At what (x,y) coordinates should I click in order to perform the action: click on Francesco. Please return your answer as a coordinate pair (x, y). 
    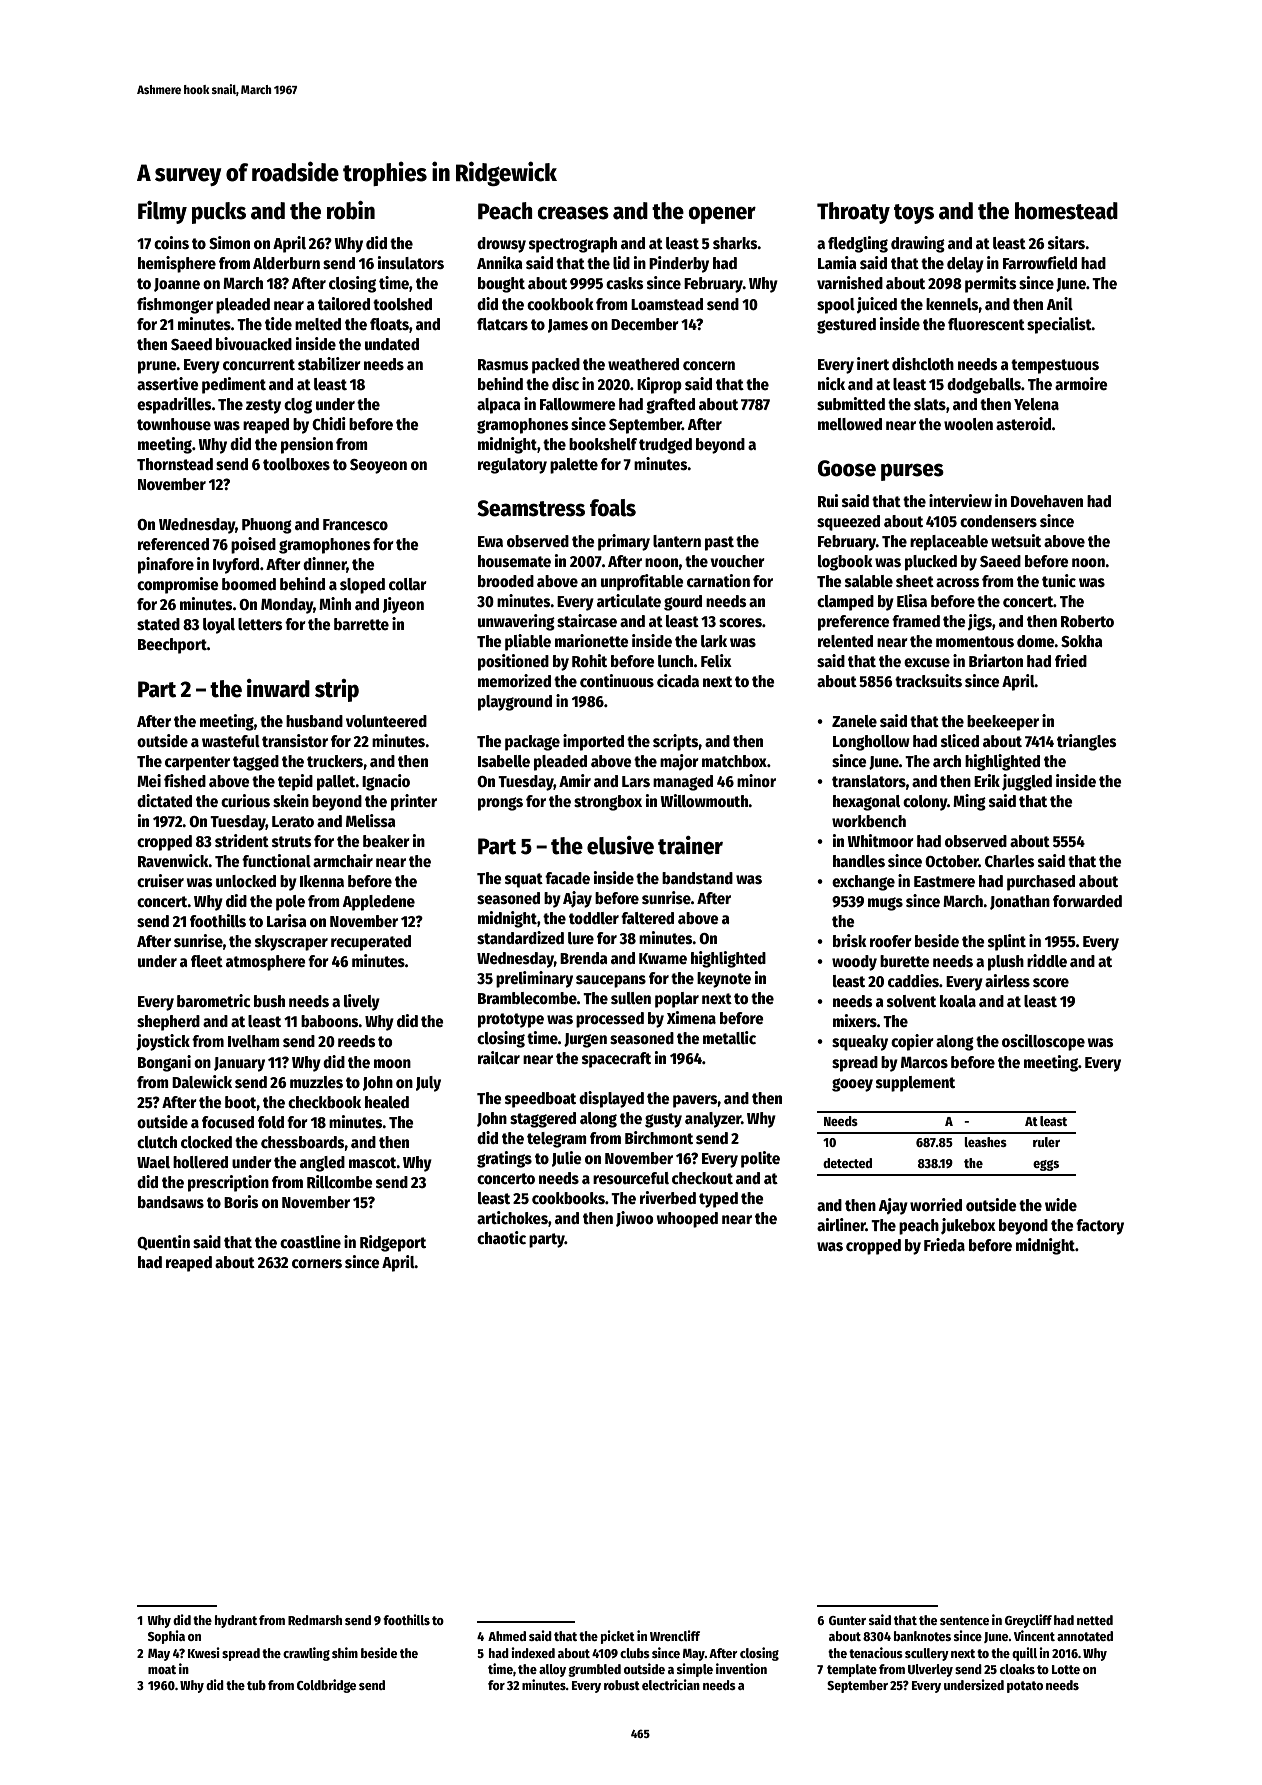
    Looking at the image, I should click on (355, 524).
